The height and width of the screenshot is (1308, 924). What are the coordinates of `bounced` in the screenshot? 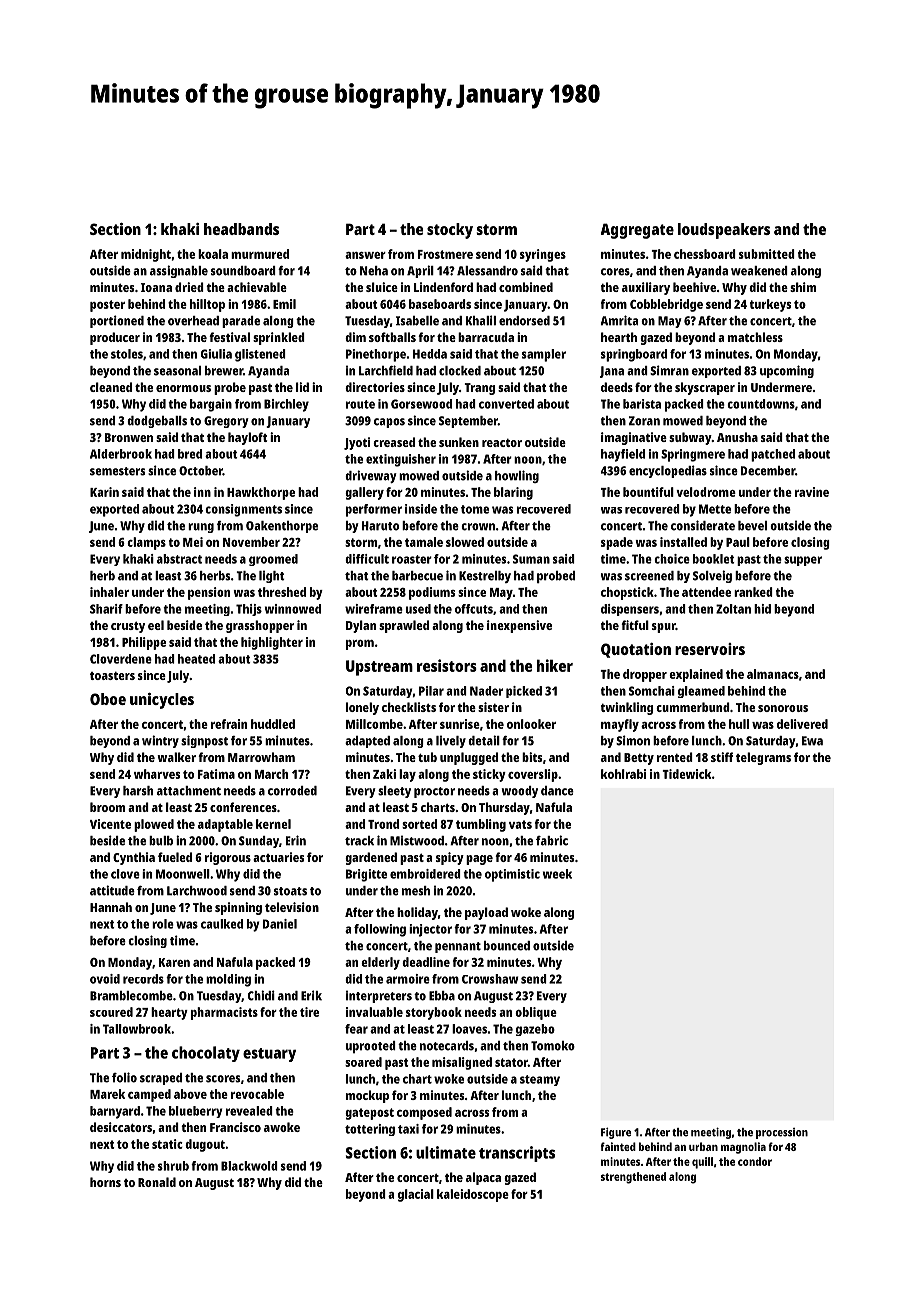 It's located at (507, 946).
